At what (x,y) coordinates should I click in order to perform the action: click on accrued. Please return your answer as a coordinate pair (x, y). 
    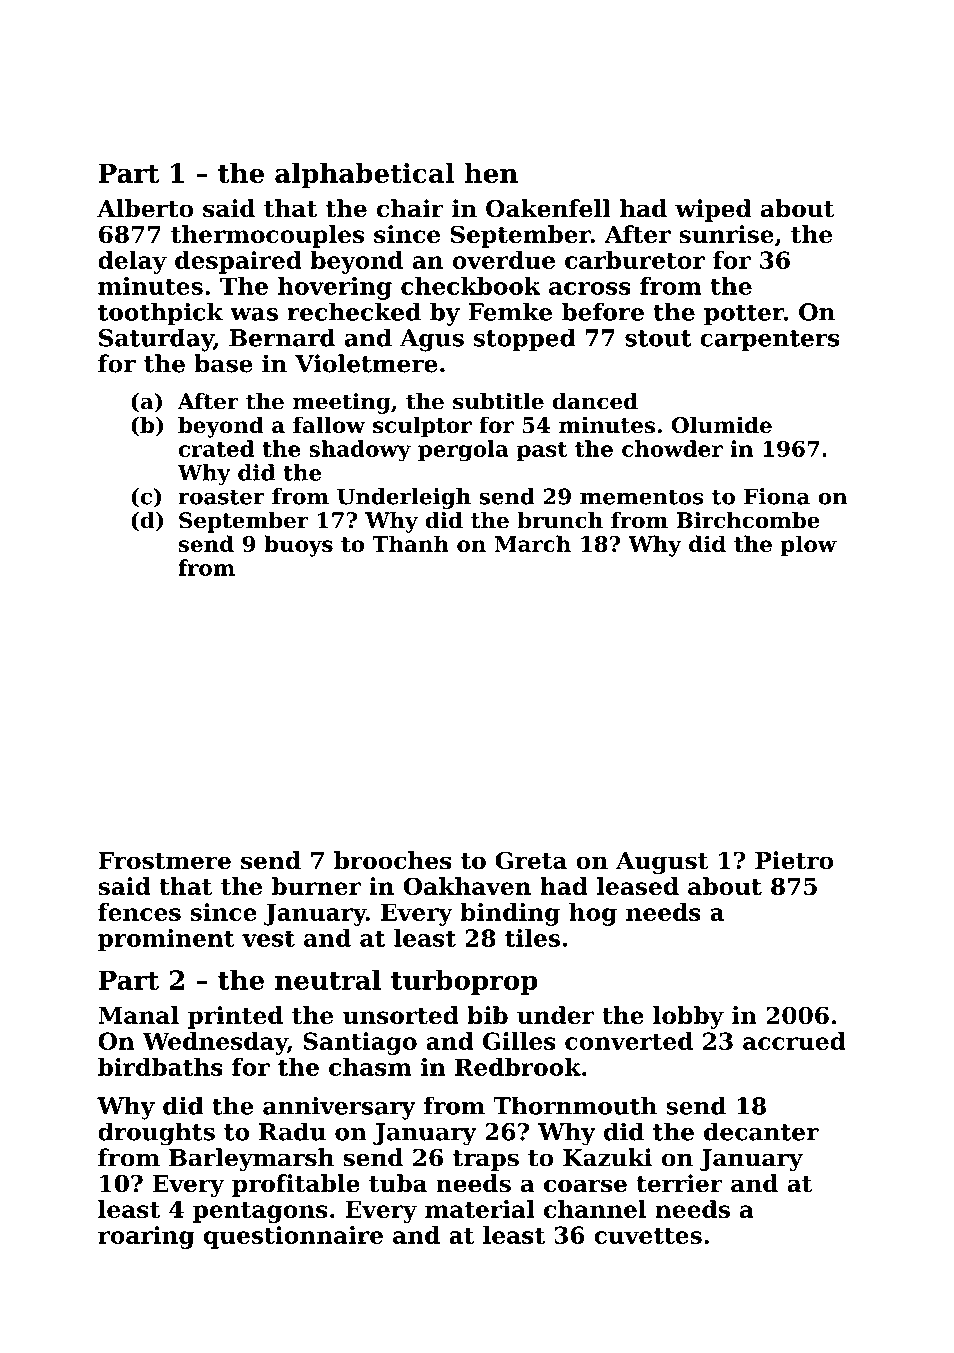
    Looking at the image, I should click on (794, 1041).
